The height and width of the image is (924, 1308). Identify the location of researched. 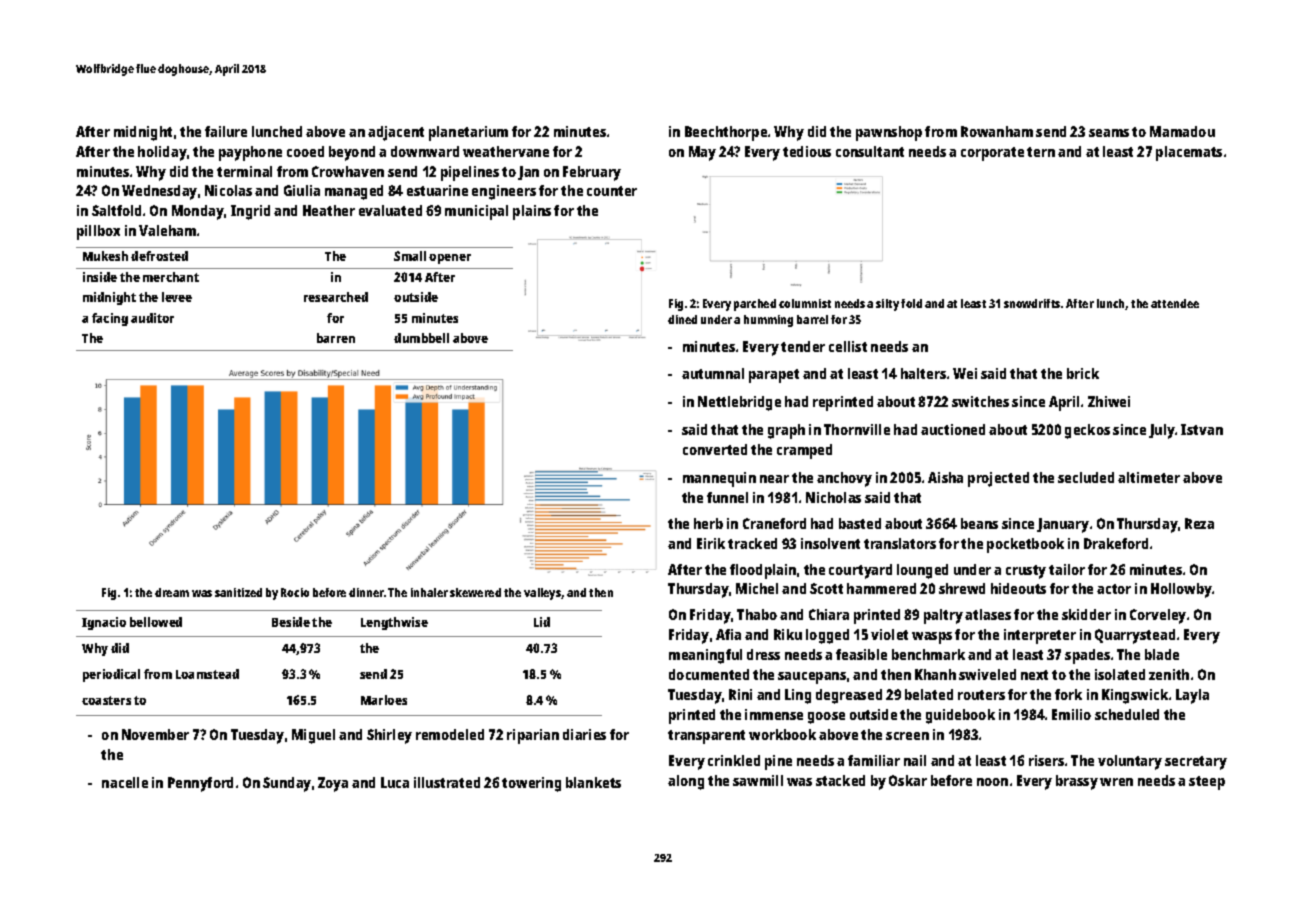
(336, 297).
